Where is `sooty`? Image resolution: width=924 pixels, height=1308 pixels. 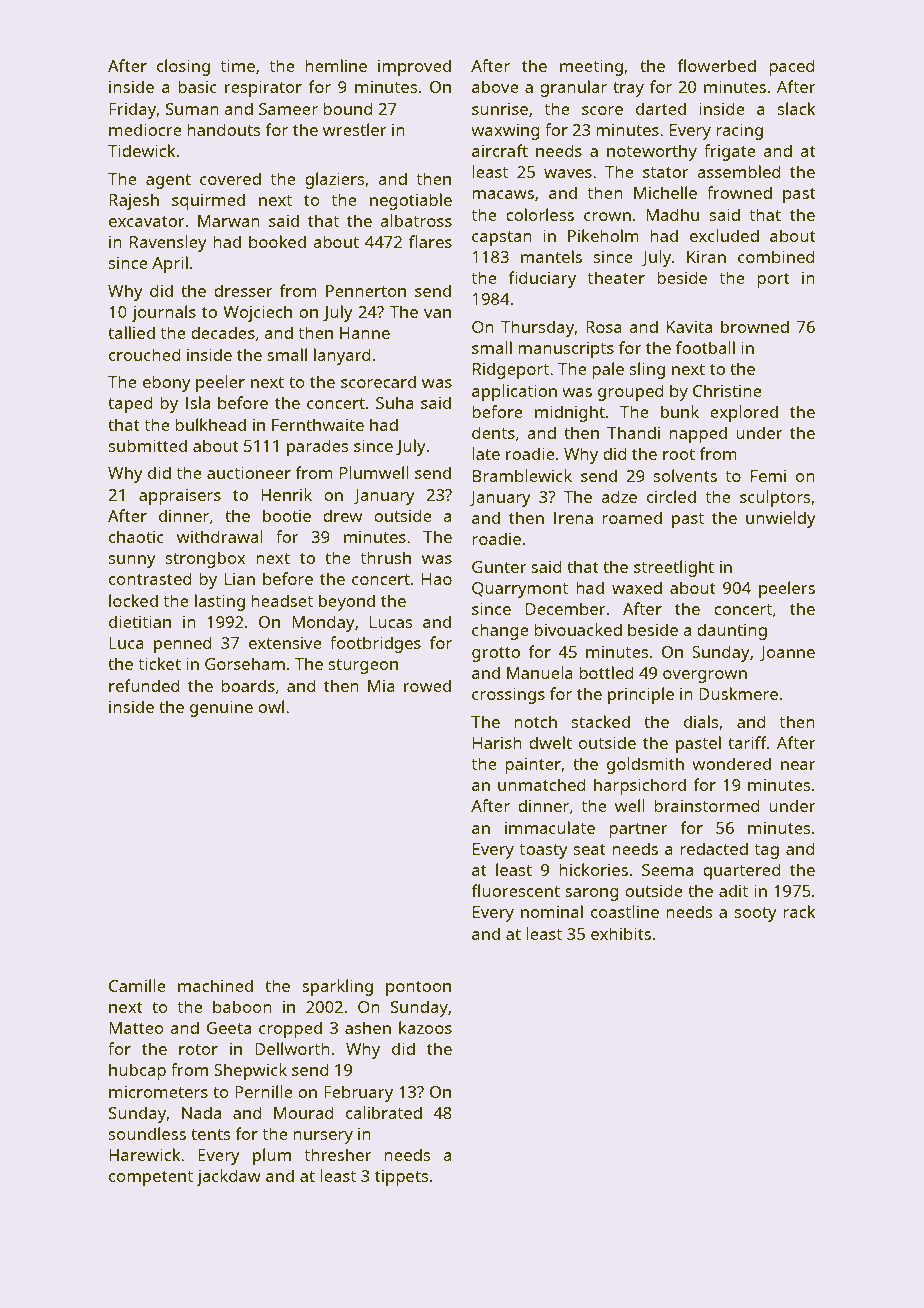 sooty is located at coordinates (756, 914).
